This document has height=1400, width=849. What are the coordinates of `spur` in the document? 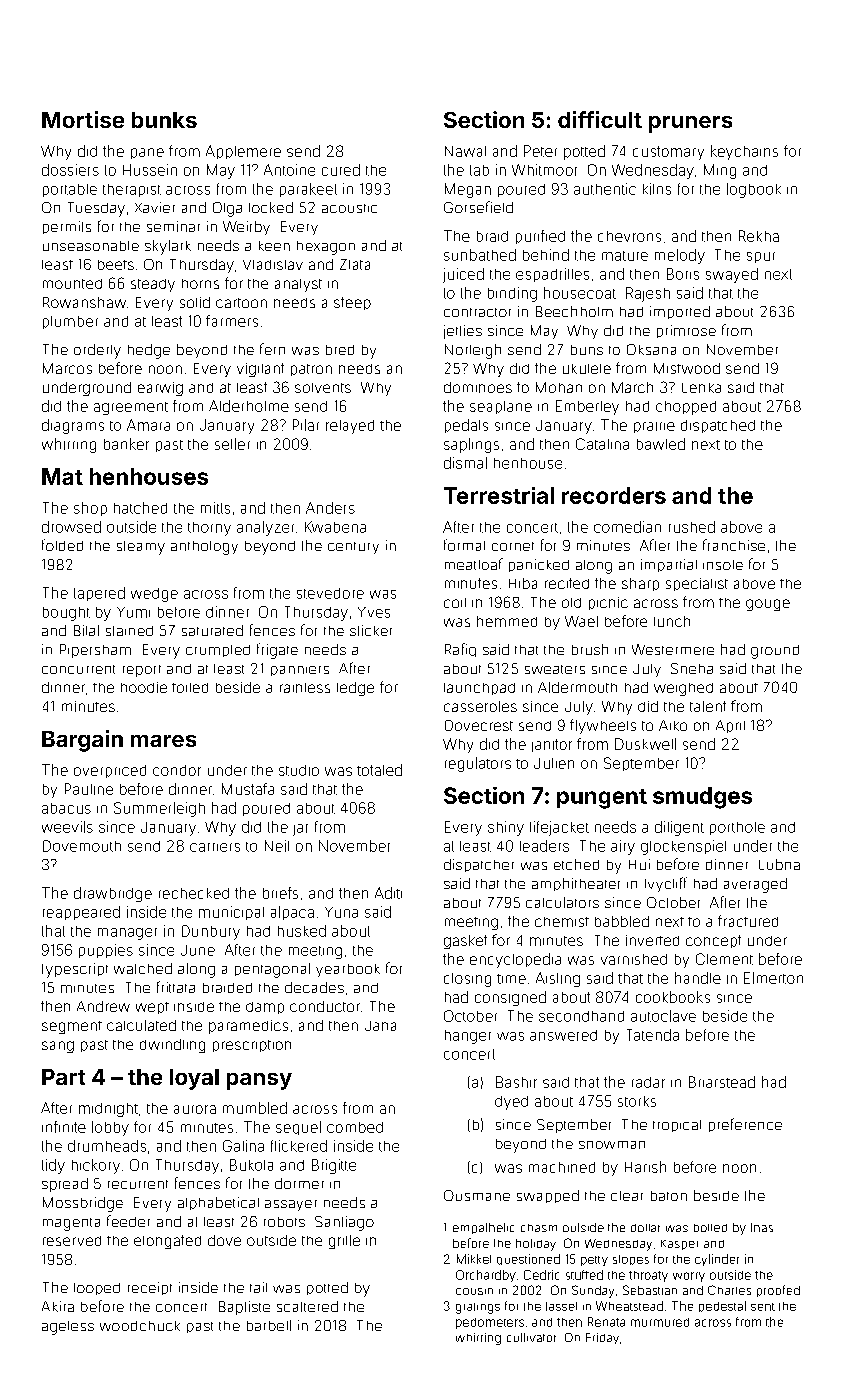 It's located at (761, 257).
